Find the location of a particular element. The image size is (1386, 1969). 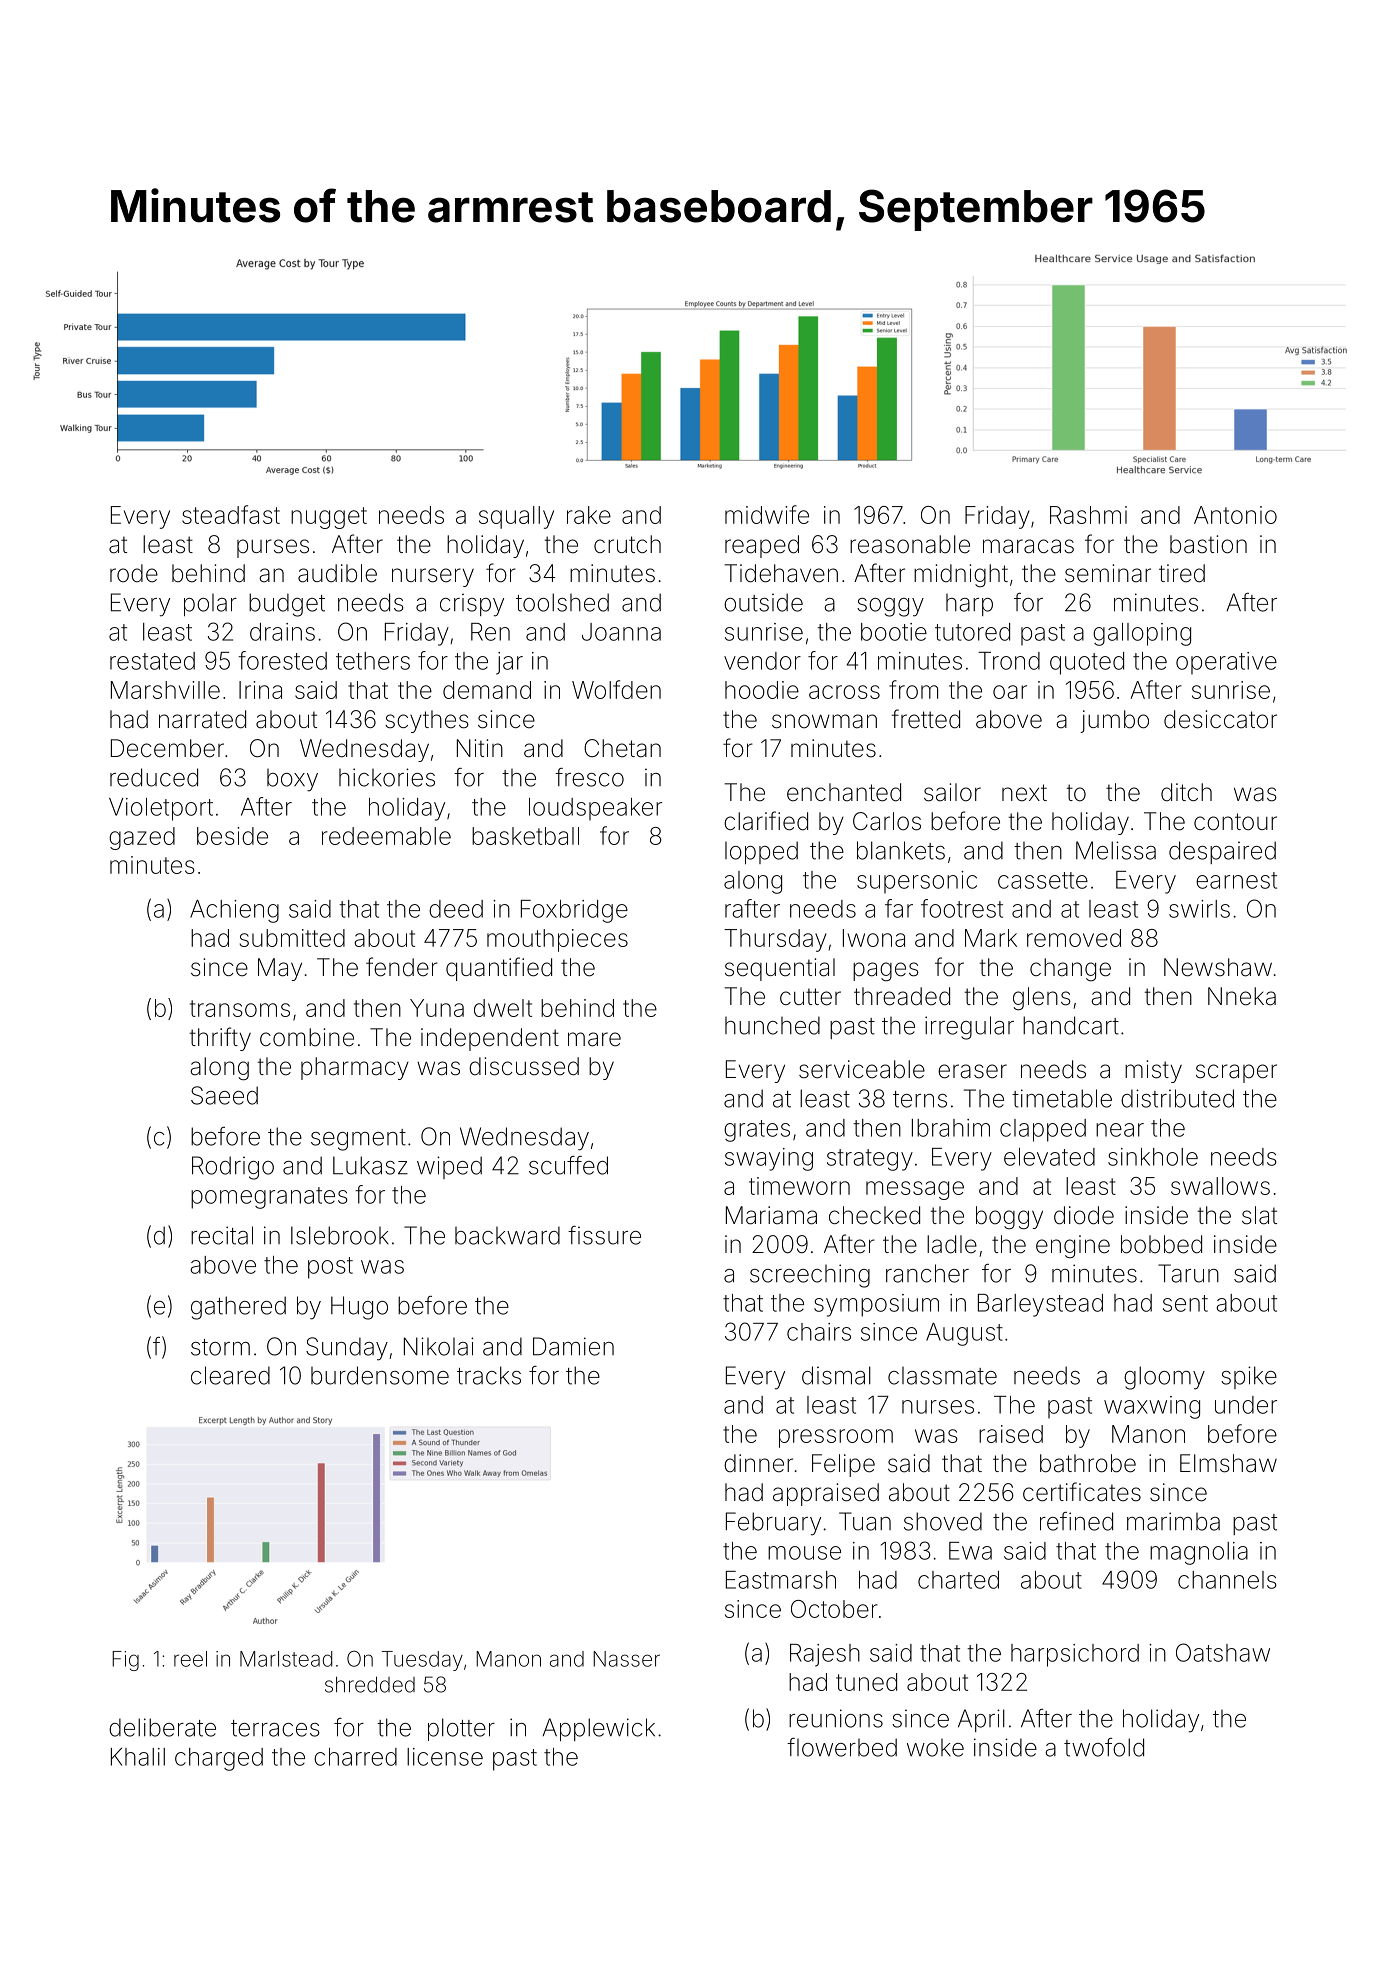

enchanted is located at coordinates (844, 792).
